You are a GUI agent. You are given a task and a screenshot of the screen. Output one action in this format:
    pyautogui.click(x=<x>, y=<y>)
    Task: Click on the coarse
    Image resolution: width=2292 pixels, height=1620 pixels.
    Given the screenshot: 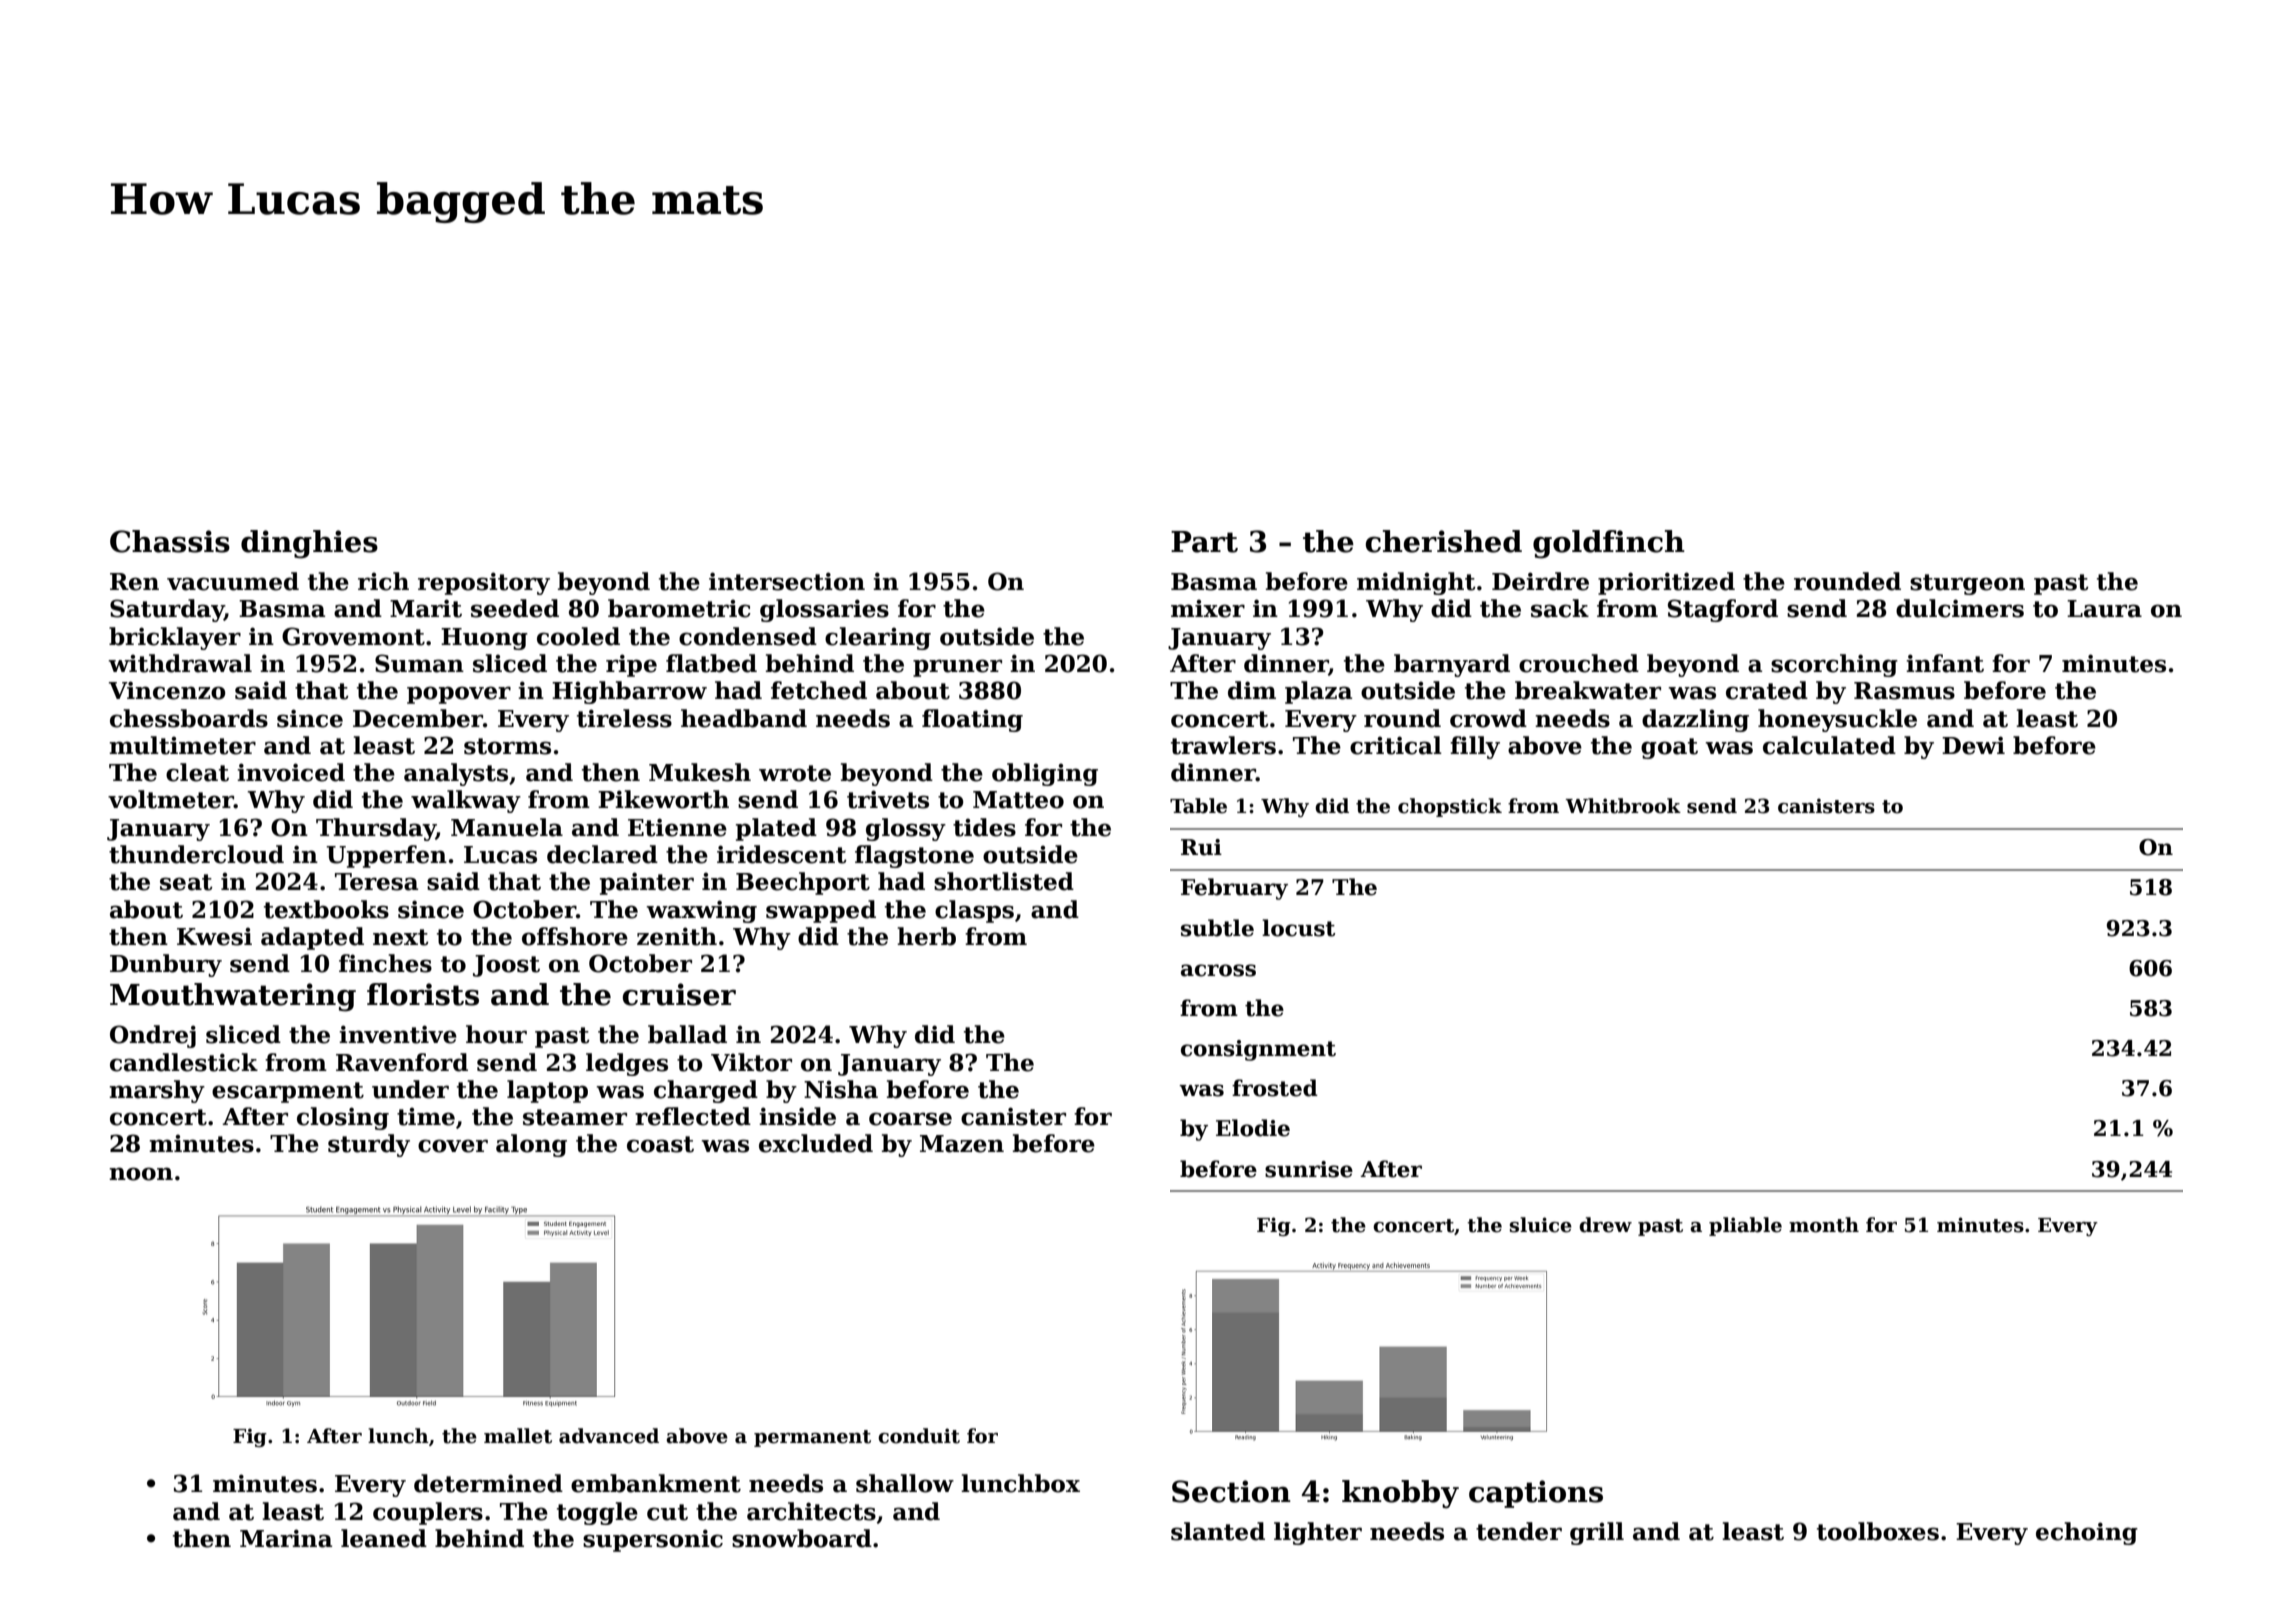 What is the action you would take?
    pyautogui.click(x=910, y=1119)
